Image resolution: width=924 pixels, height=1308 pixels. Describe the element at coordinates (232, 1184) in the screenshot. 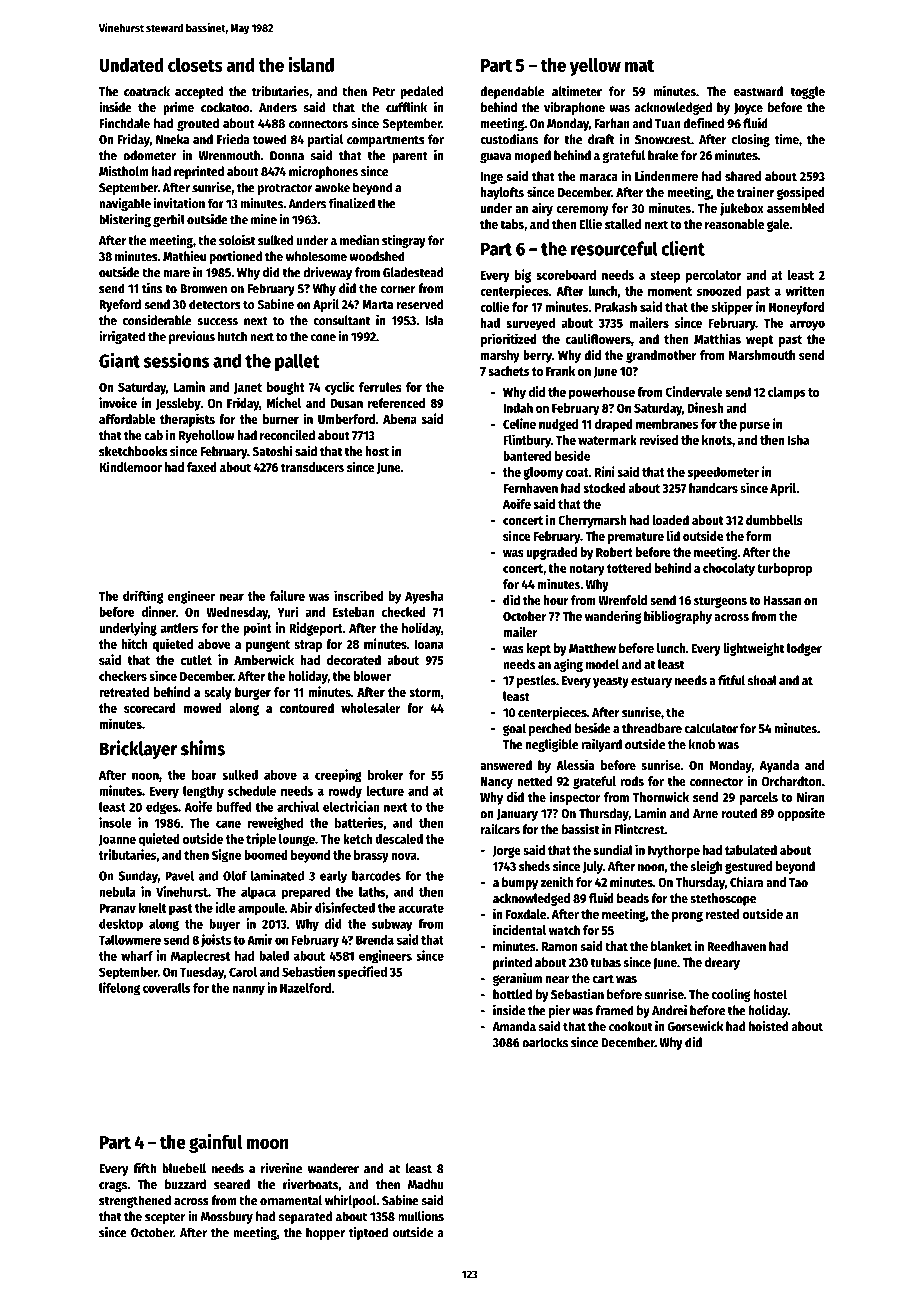

I see `seared` at that location.
